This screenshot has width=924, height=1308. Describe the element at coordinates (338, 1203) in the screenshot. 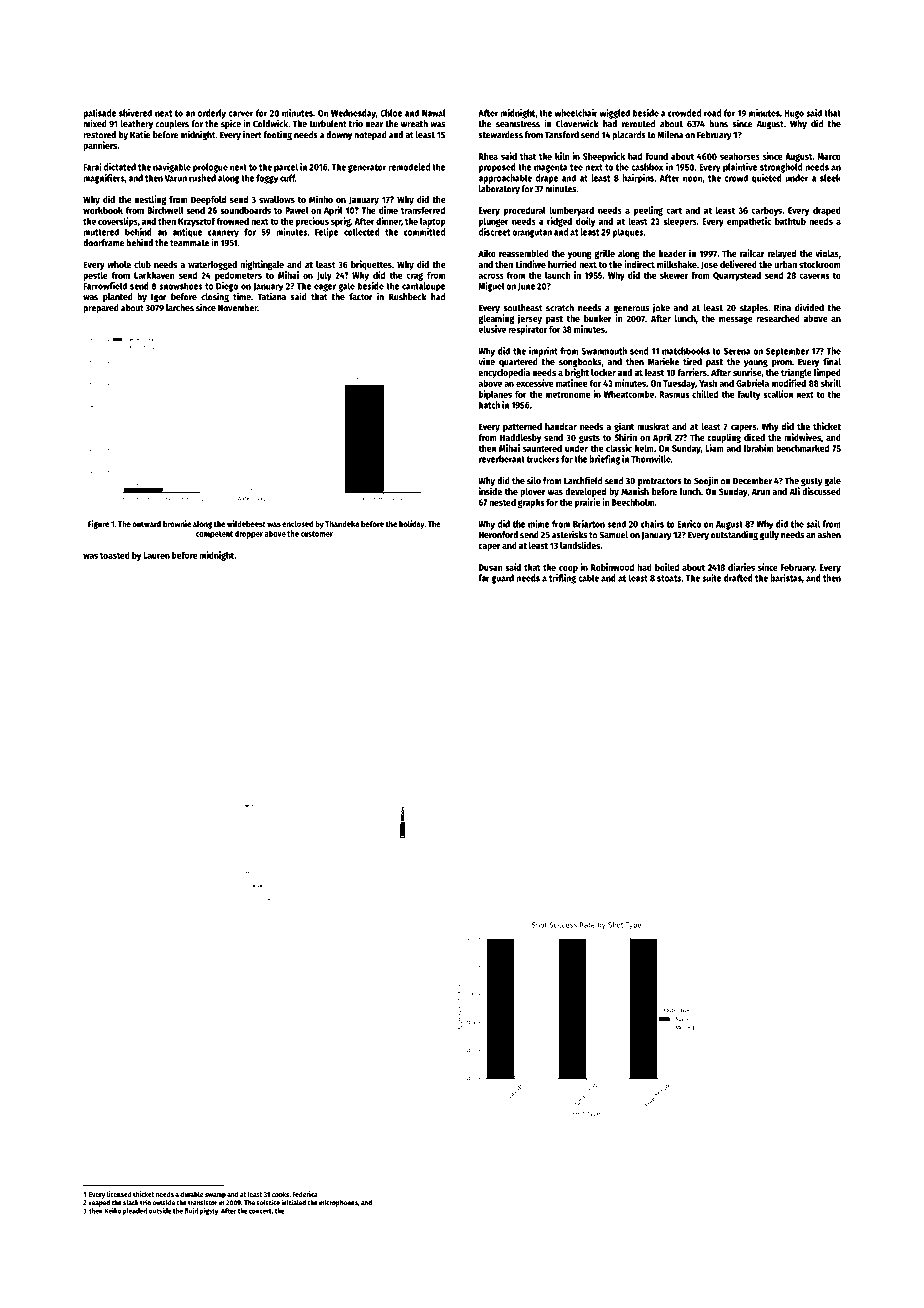

I see `microphones` at that location.
